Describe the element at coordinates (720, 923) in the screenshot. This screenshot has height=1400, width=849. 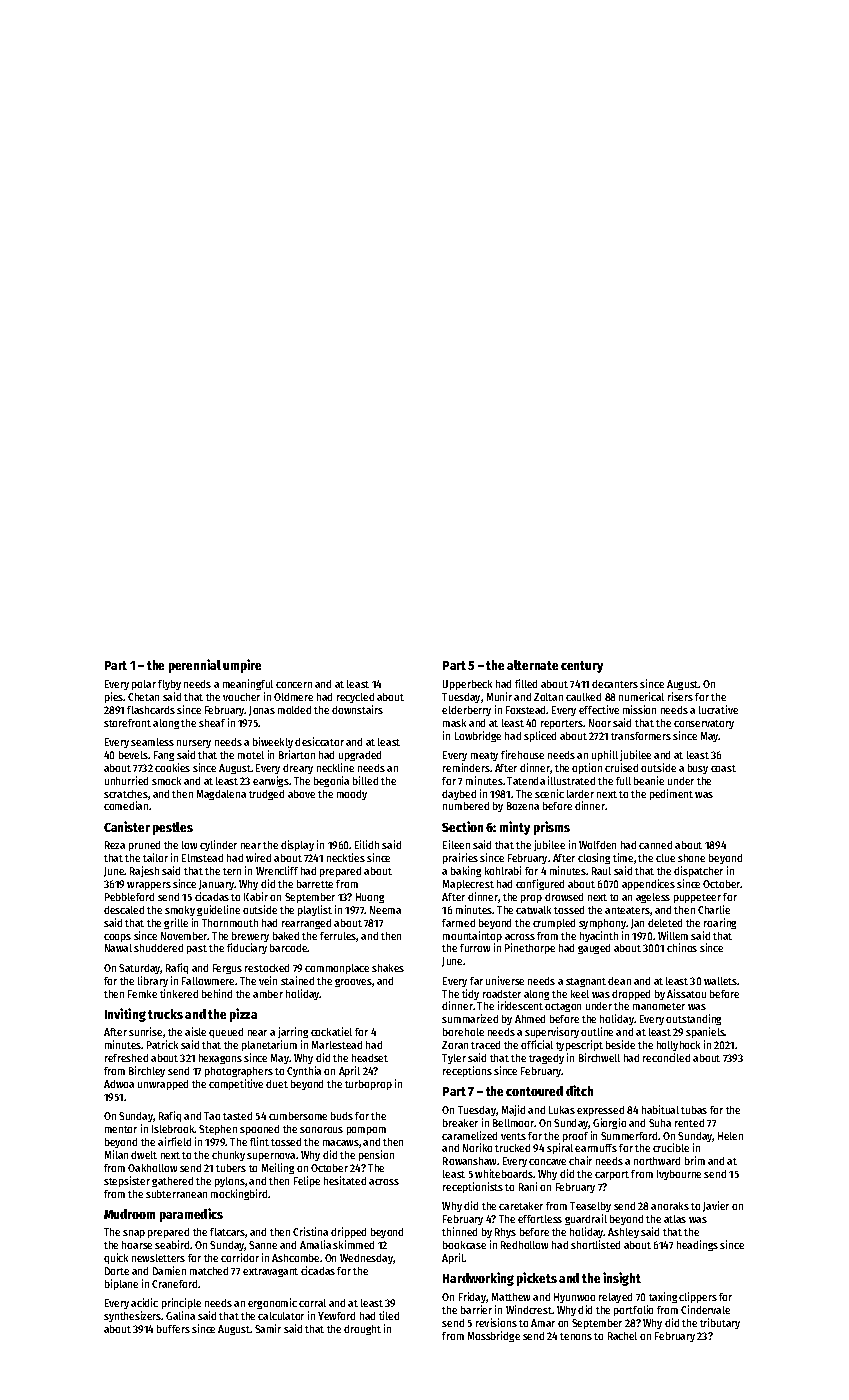
I see `roaring` at that location.
